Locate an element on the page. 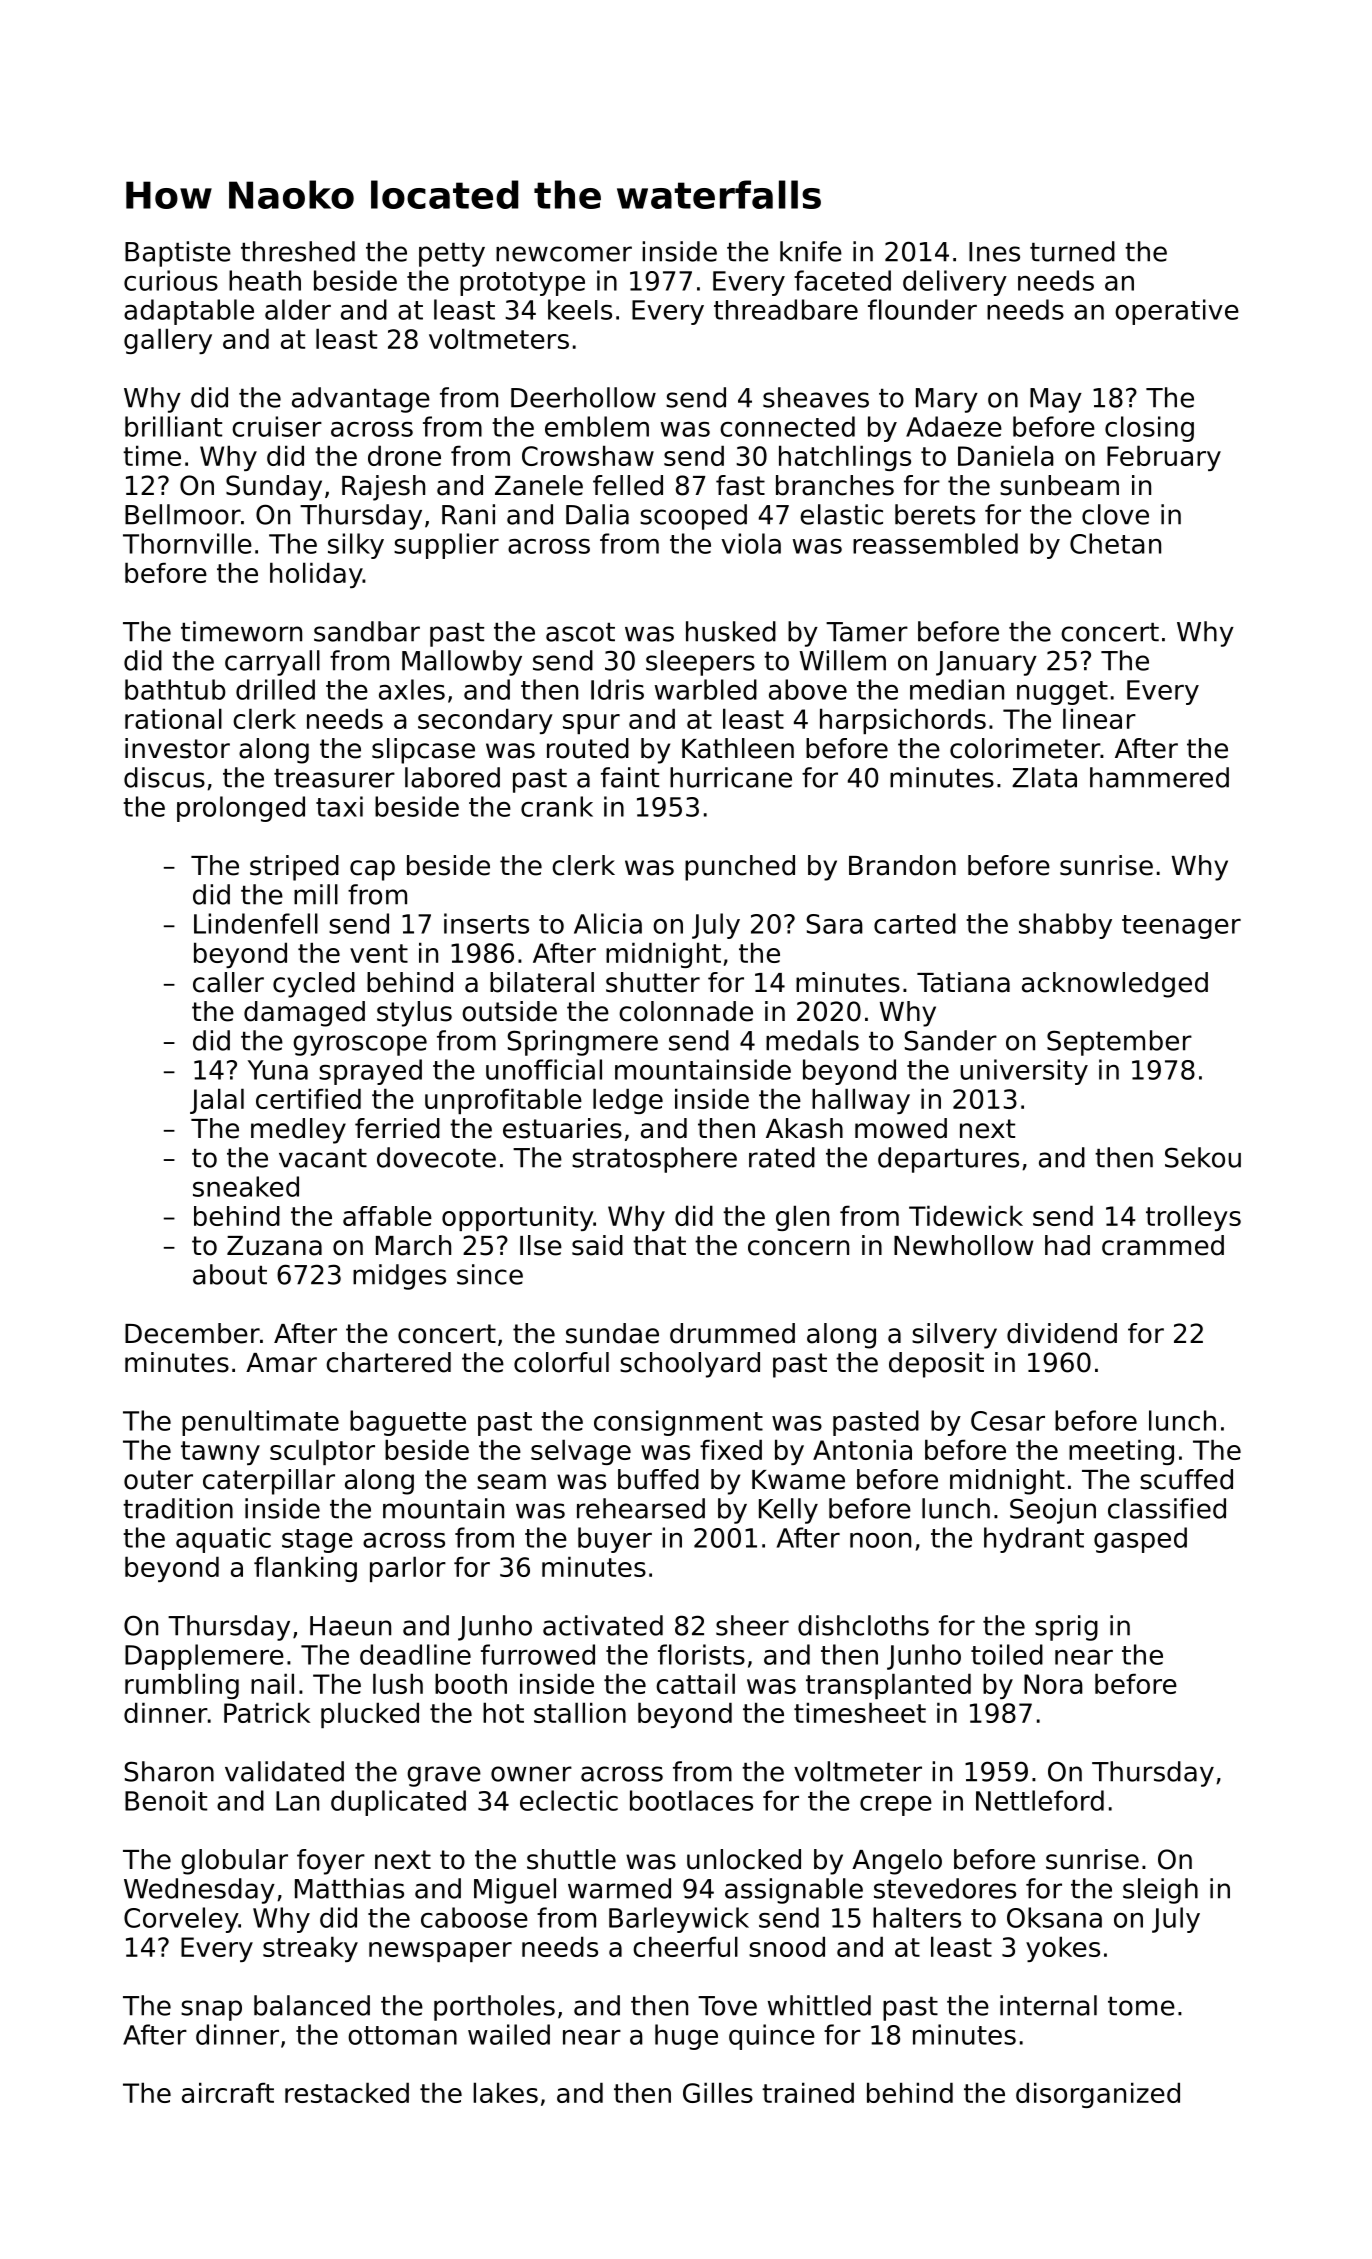 Image resolution: width=1372 pixels, height=2259 pixels. threadbare is located at coordinates (786, 309).
